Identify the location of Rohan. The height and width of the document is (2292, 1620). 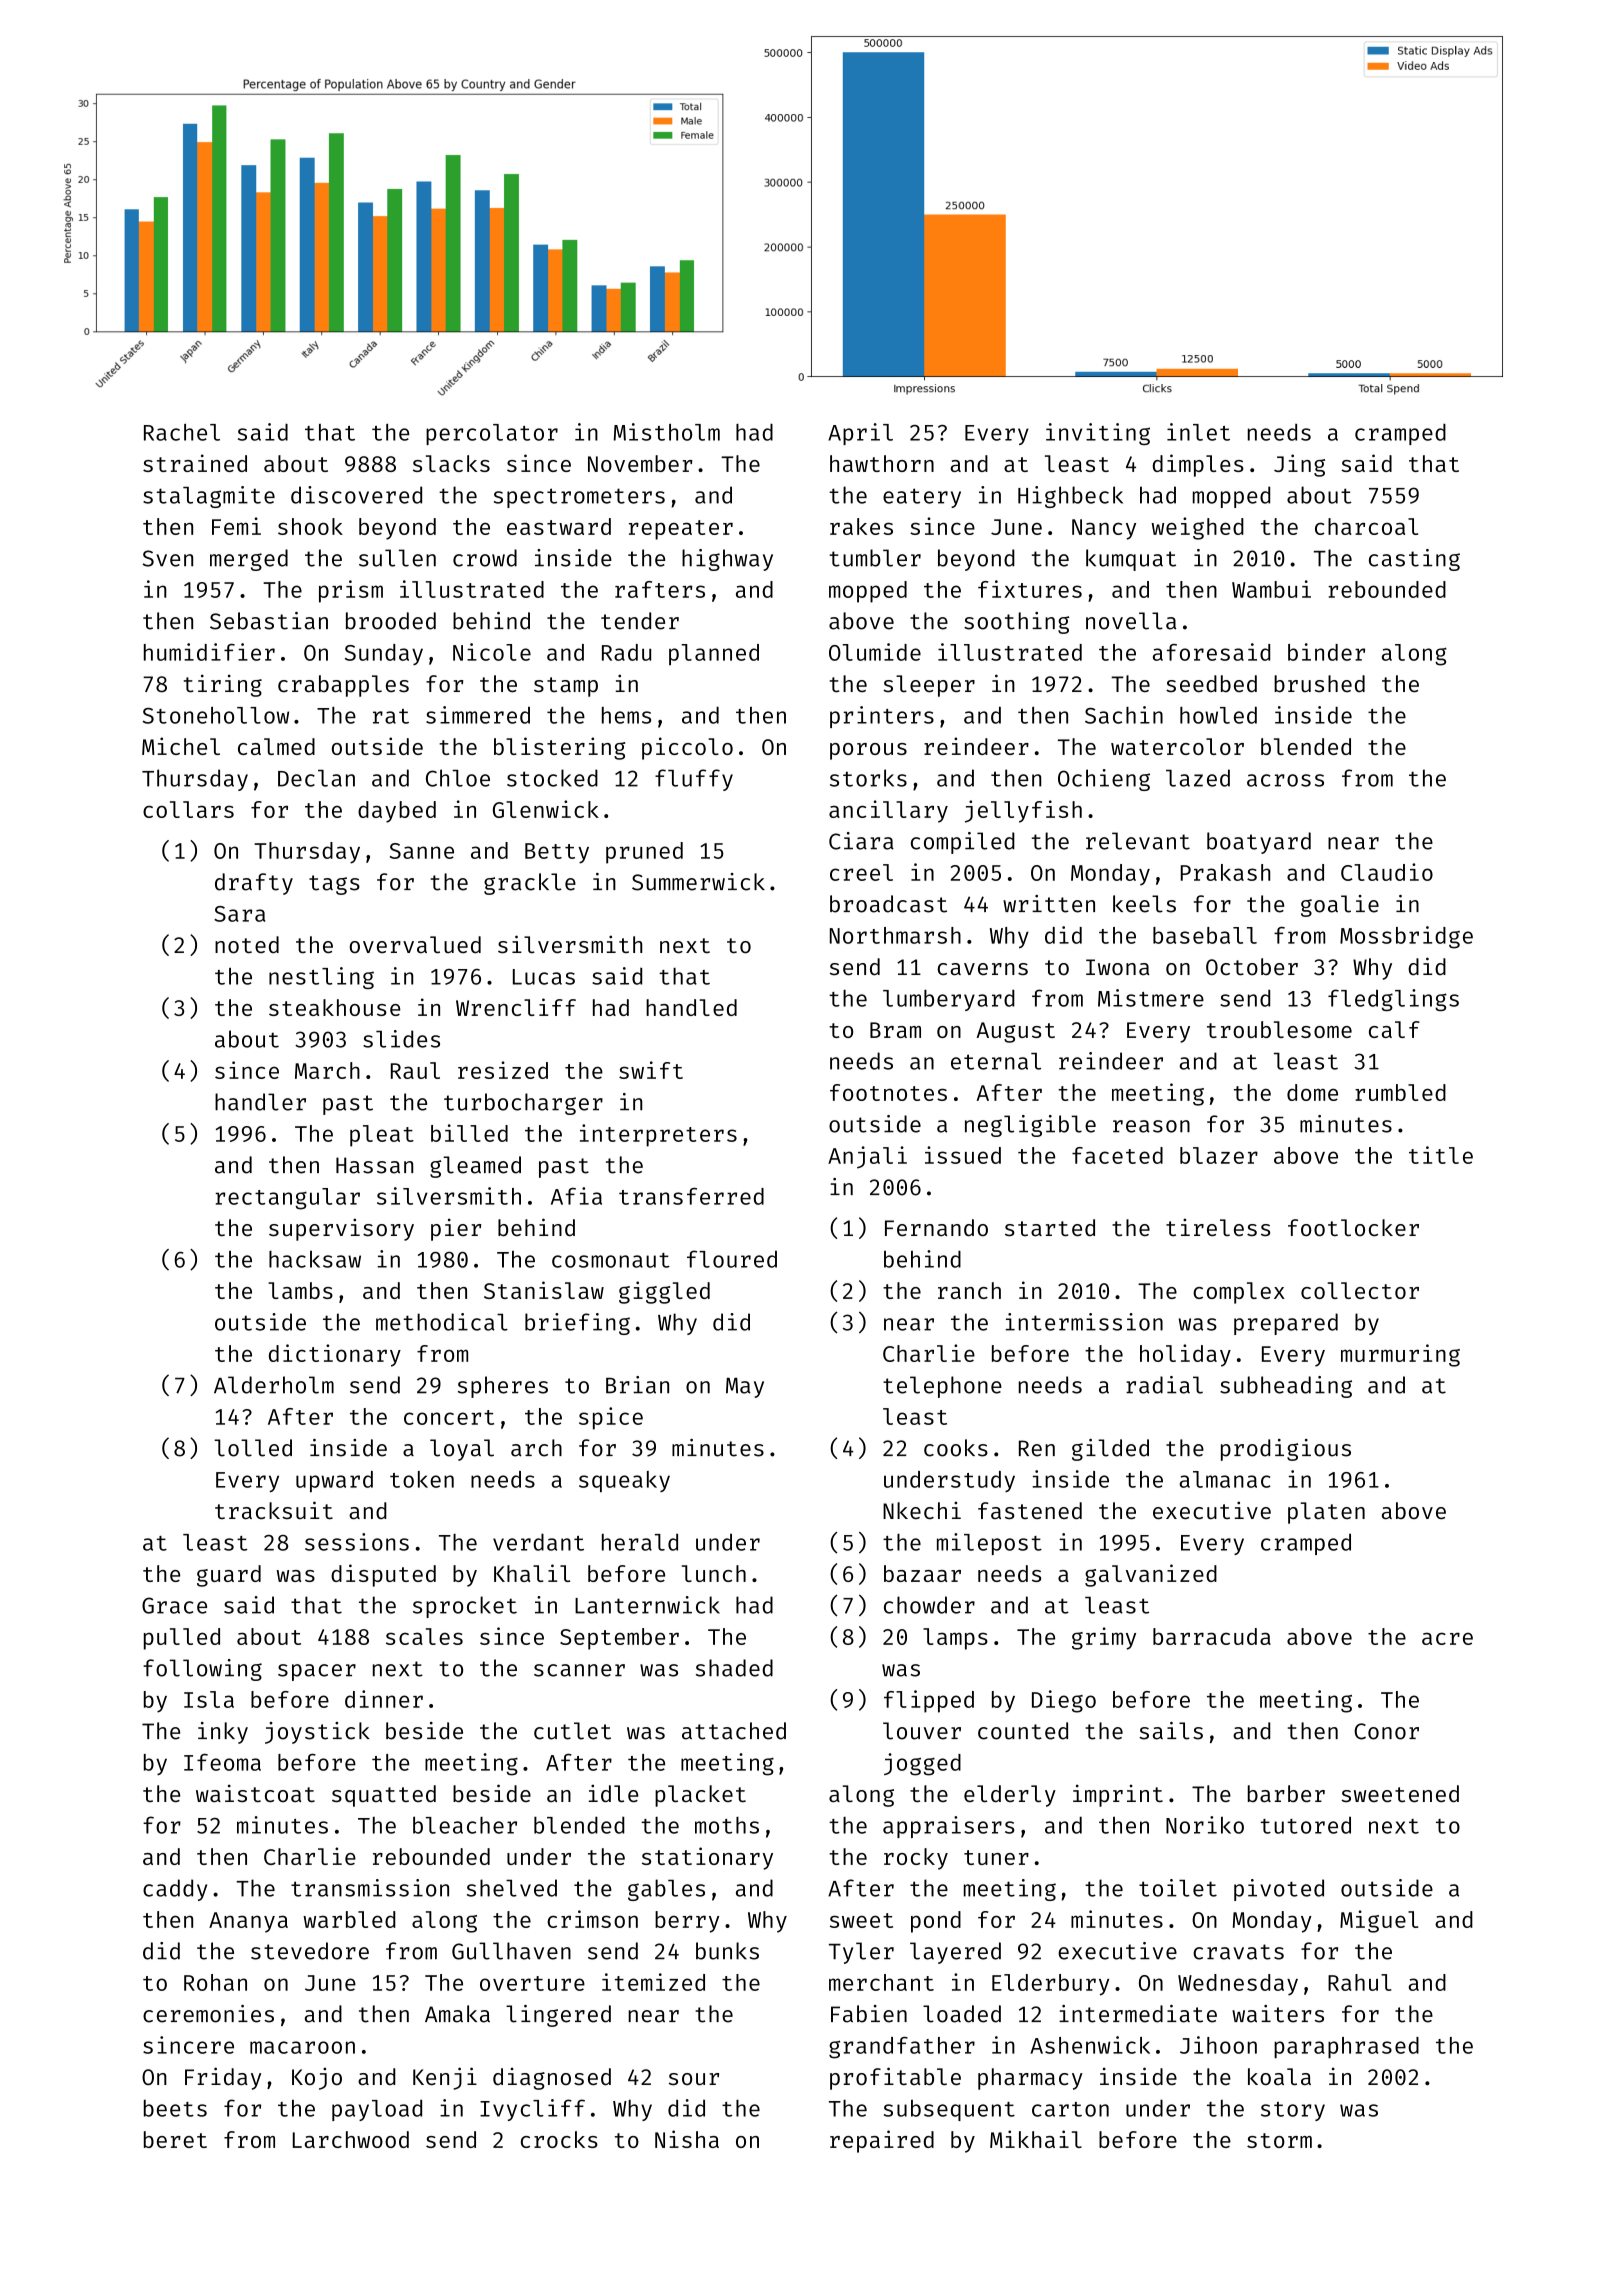
(215, 1982).
